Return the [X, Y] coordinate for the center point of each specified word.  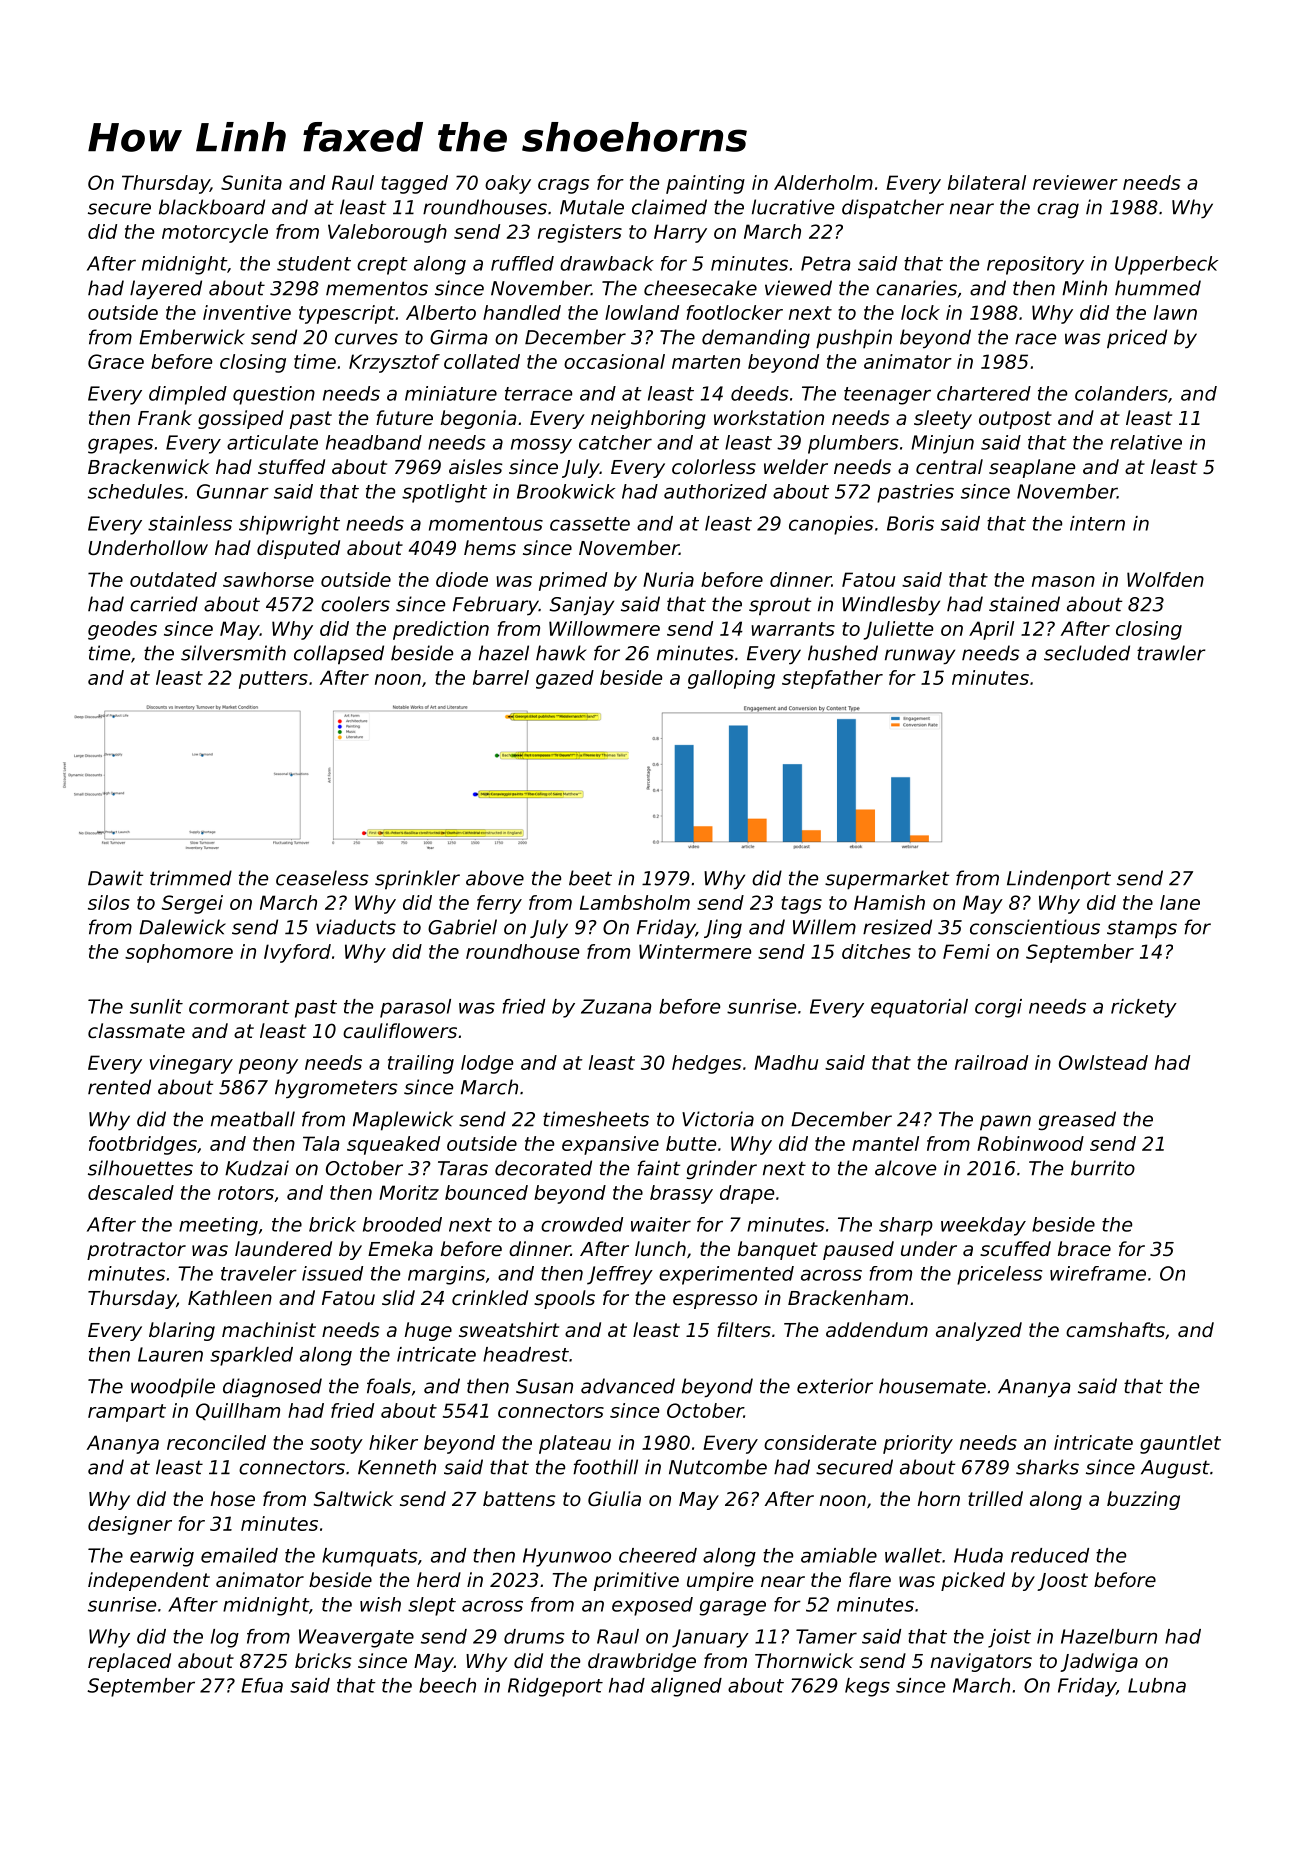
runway [920, 657]
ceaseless [322, 878]
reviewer [1075, 182]
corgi [998, 1008]
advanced [628, 1386]
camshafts [1115, 1329]
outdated [173, 579]
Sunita [251, 182]
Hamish [889, 902]
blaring [182, 1331]
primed [573, 581]
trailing [421, 1064]
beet [590, 878]
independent [149, 1581]
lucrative [793, 207]
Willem [824, 927]
